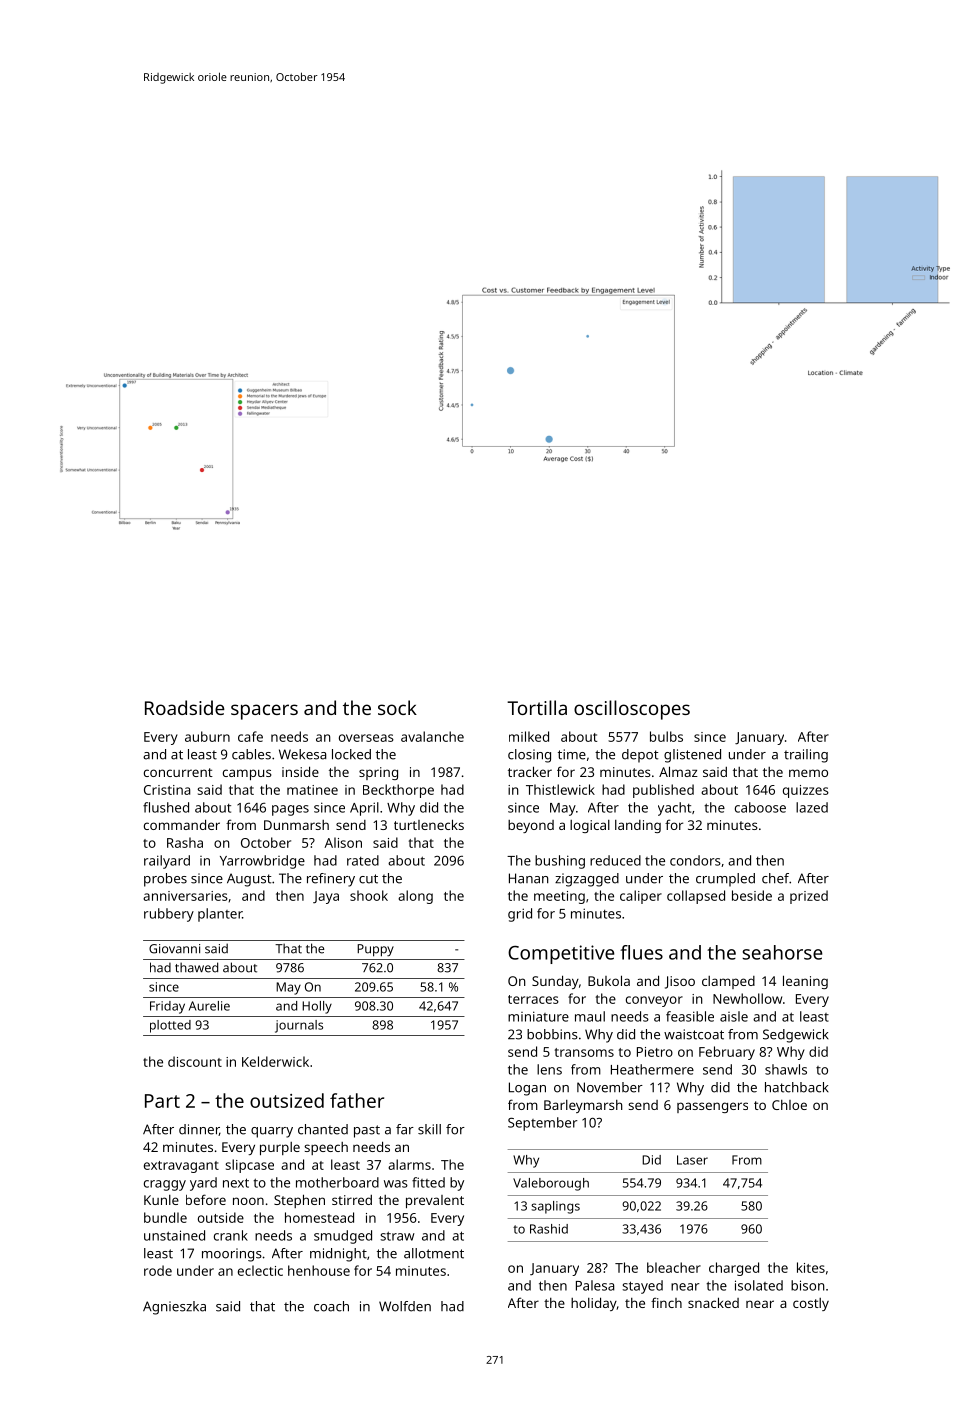 This page has height=1408, width=972. I want to click on tracker, so click(530, 771).
